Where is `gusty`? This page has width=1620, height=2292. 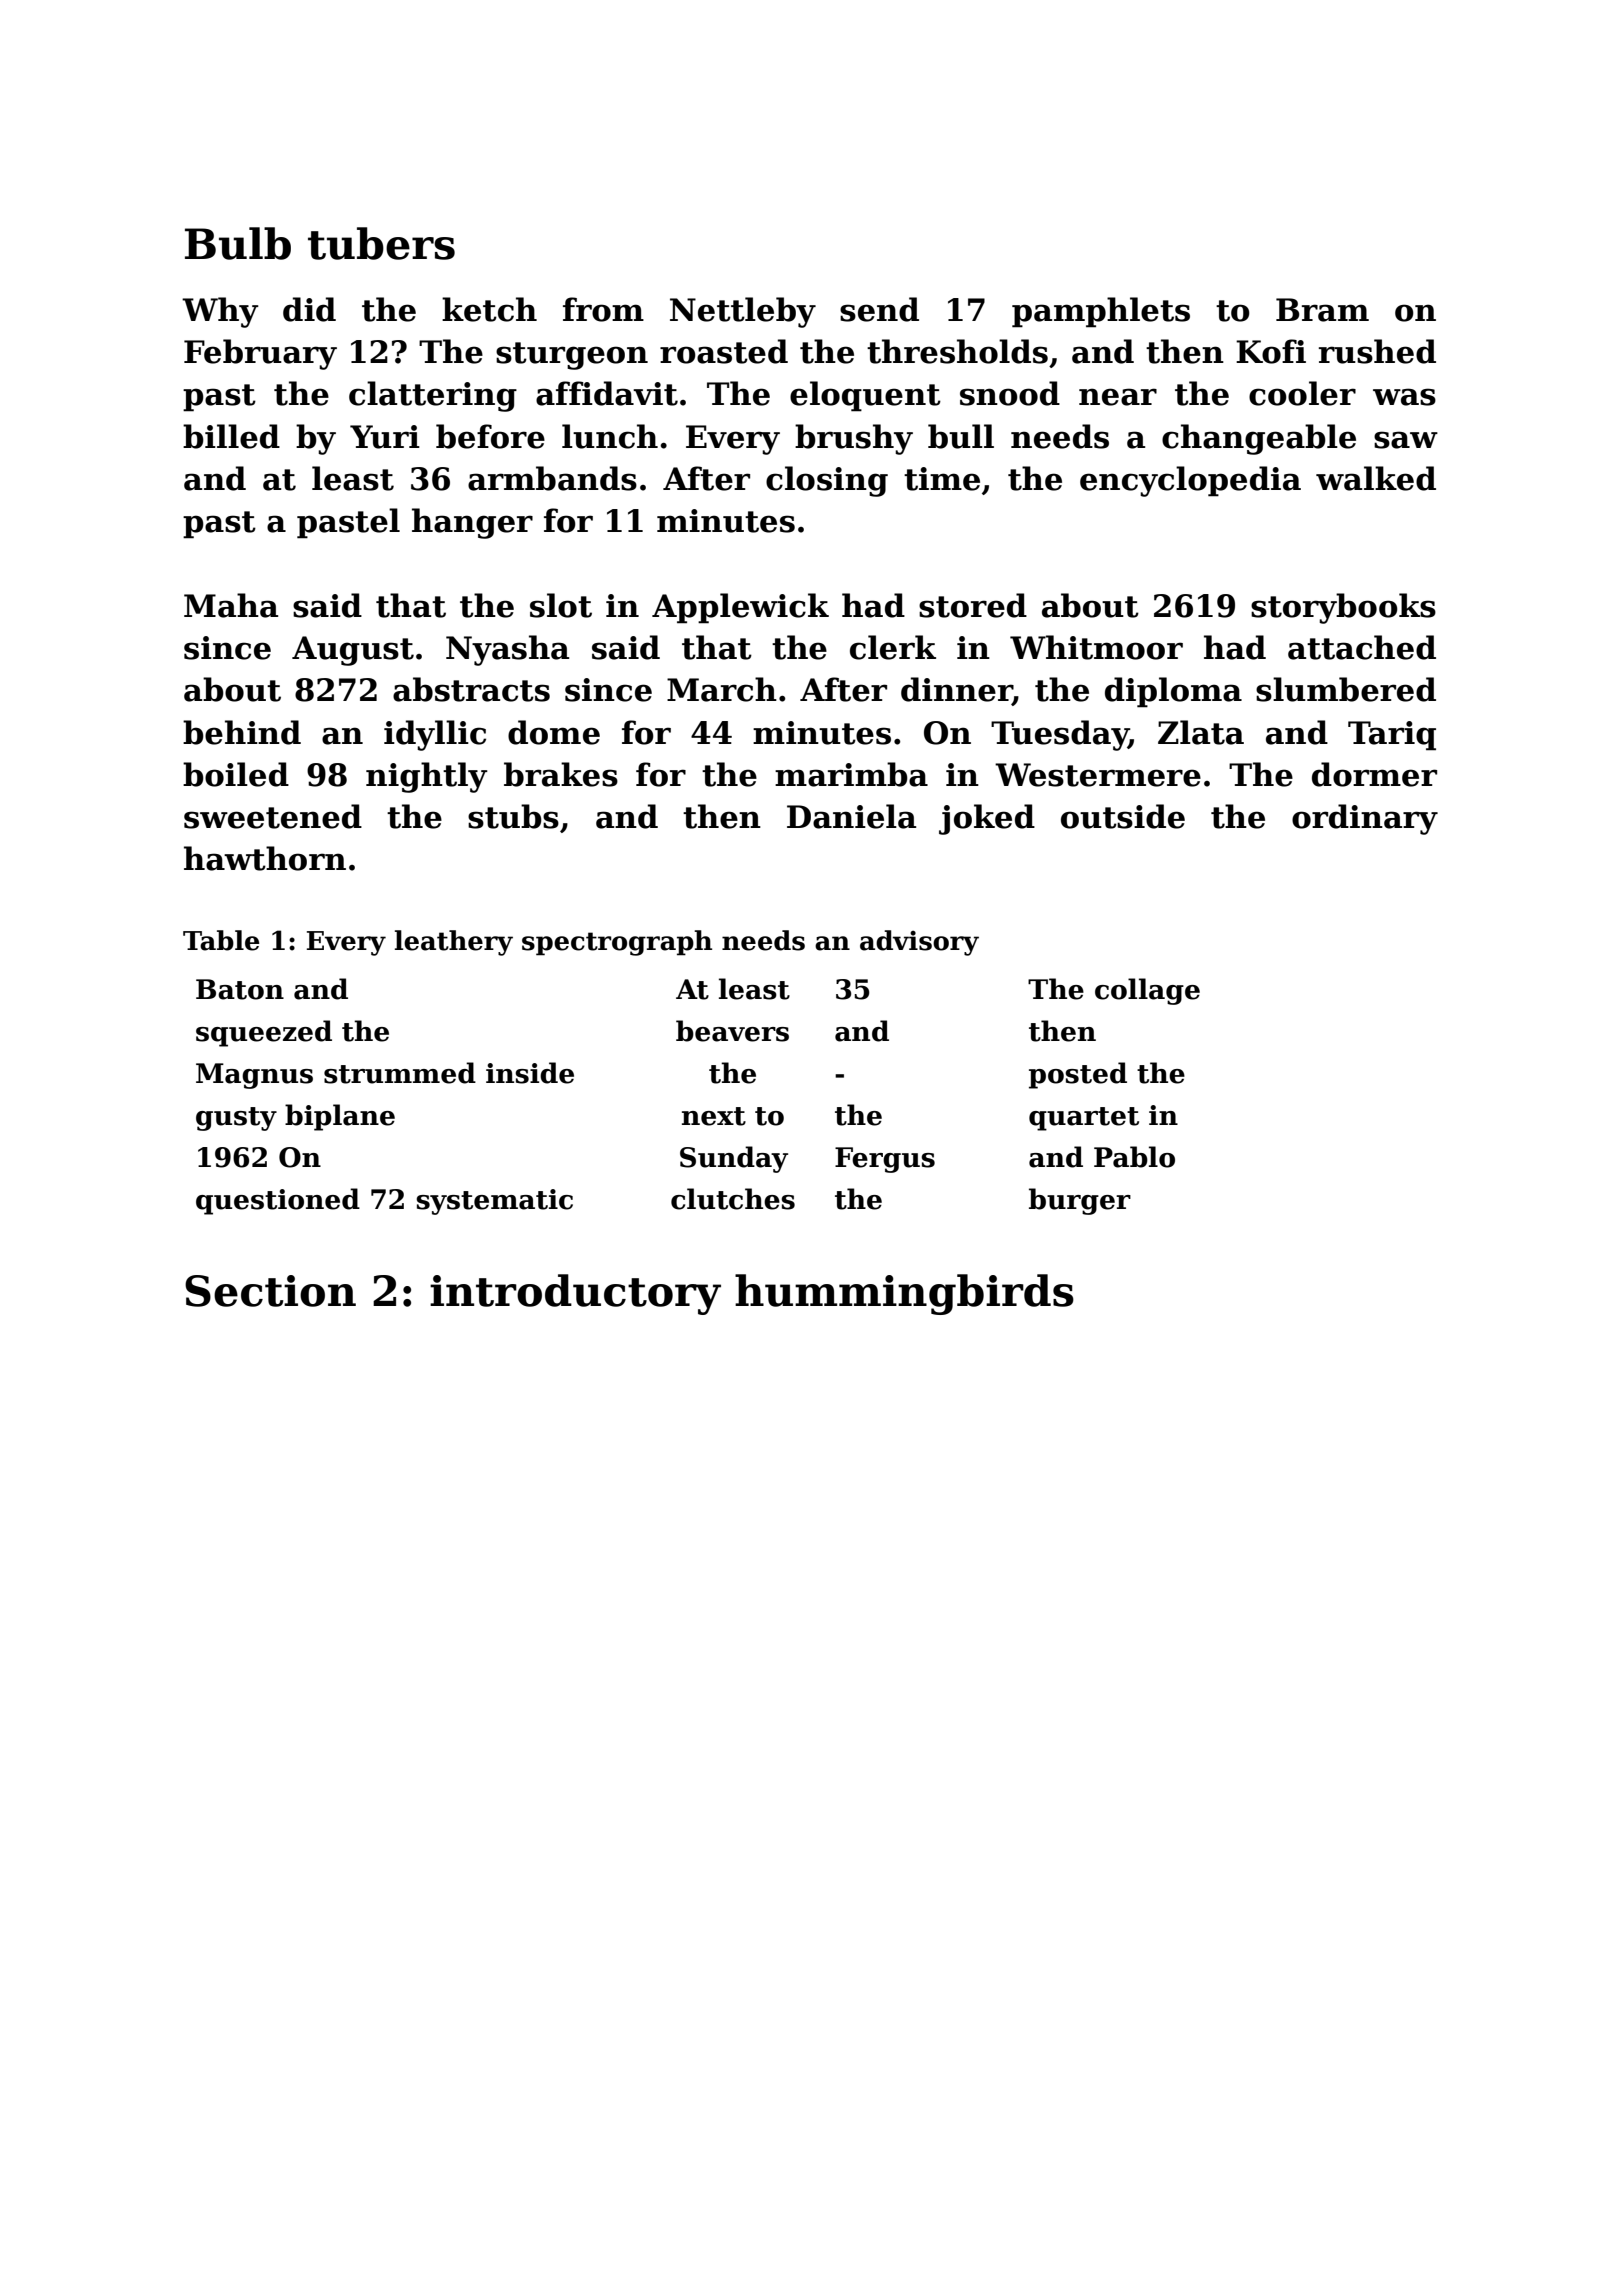
gusty is located at coordinates (236, 1119).
